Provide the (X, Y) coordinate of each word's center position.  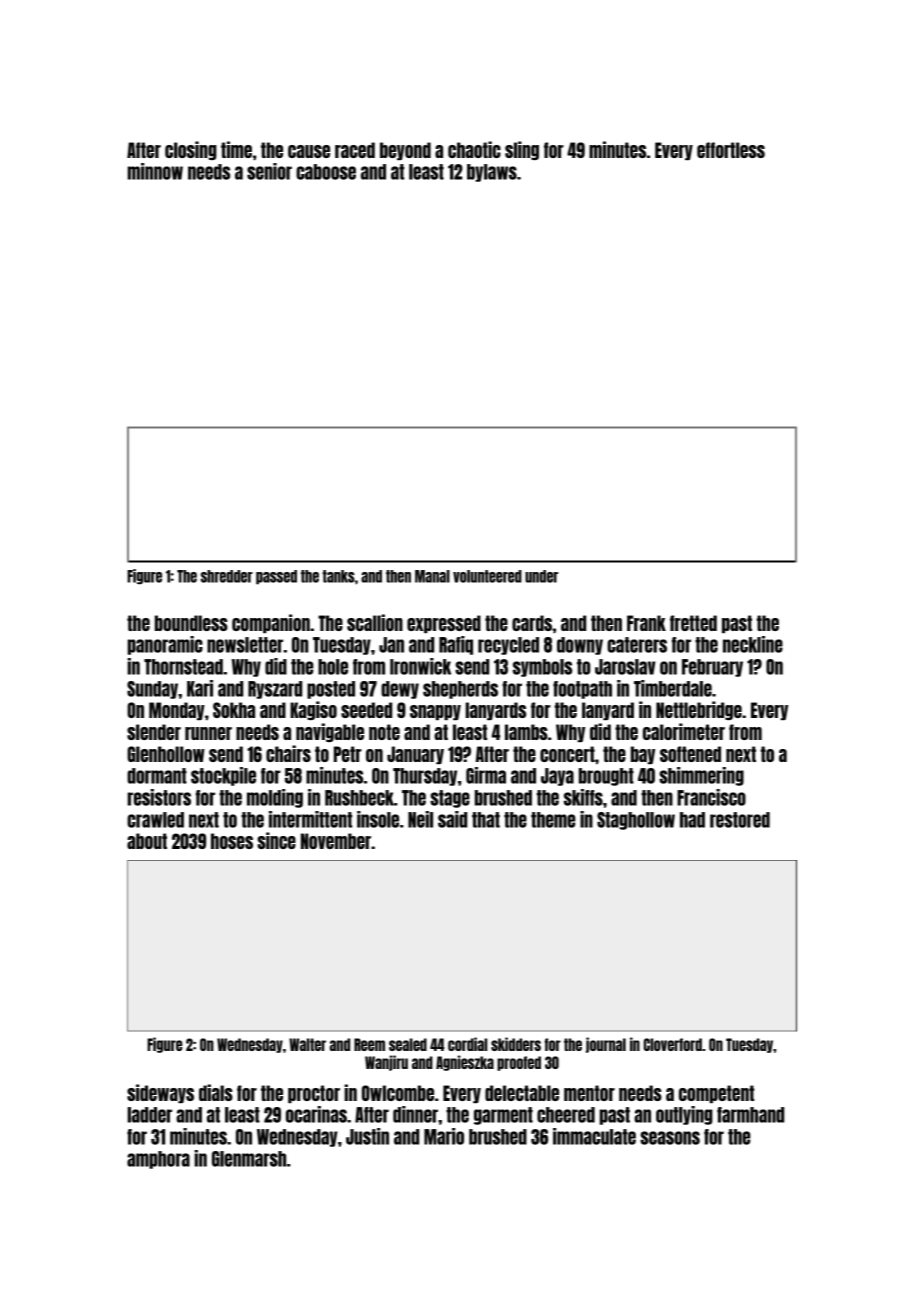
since (276, 840)
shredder (227, 576)
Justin (367, 1136)
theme (553, 820)
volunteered (487, 576)
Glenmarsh (249, 1159)
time (236, 149)
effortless (731, 150)
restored (740, 820)
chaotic (474, 149)
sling (522, 150)
